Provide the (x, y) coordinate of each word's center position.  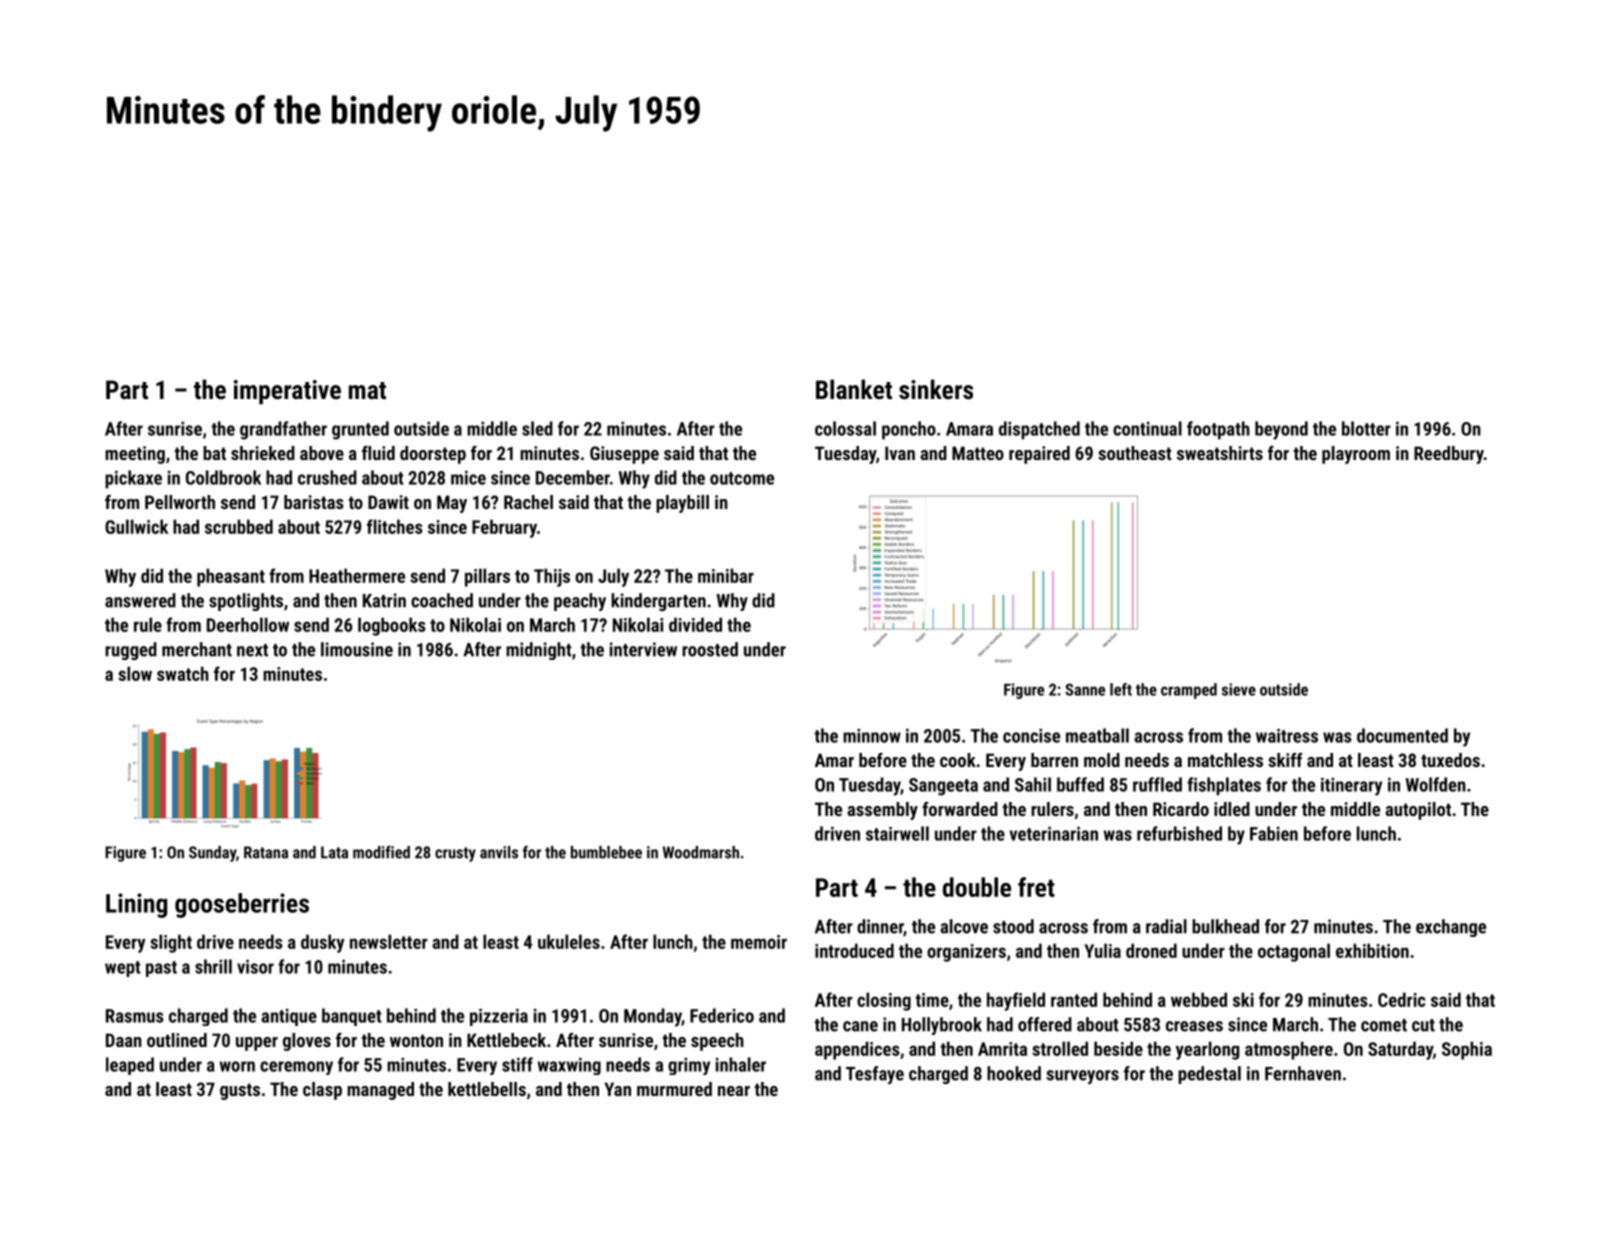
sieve (1239, 689)
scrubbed (239, 526)
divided (695, 624)
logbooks (392, 626)
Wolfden (1436, 784)
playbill (682, 504)
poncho (909, 430)
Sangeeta (943, 787)
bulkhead (1225, 926)
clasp (322, 1091)
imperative (287, 392)
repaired (1039, 455)
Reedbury (1449, 455)
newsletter (389, 941)
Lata (334, 852)
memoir (759, 942)
